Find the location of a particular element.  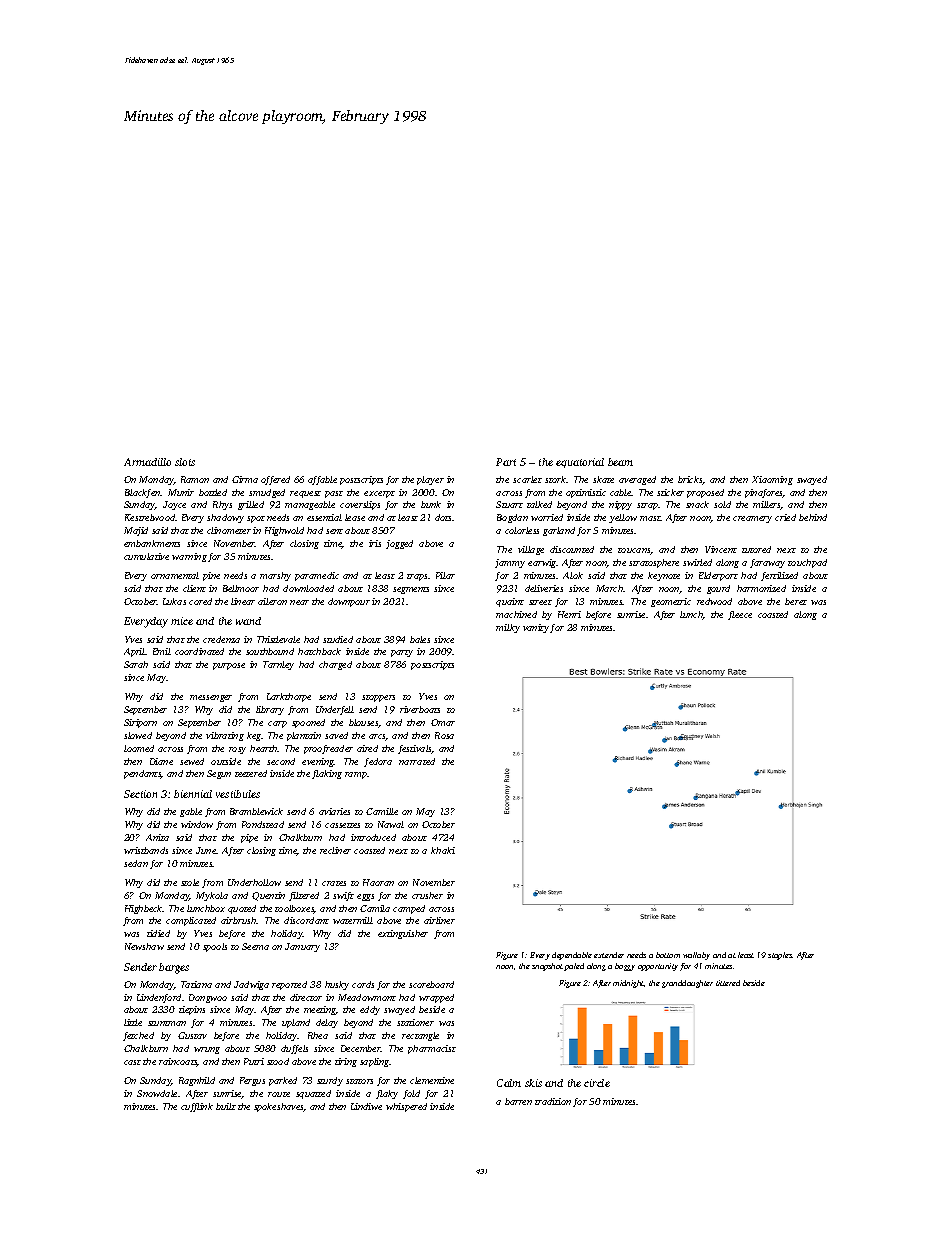

Fergus is located at coordinates (252, 1081).
